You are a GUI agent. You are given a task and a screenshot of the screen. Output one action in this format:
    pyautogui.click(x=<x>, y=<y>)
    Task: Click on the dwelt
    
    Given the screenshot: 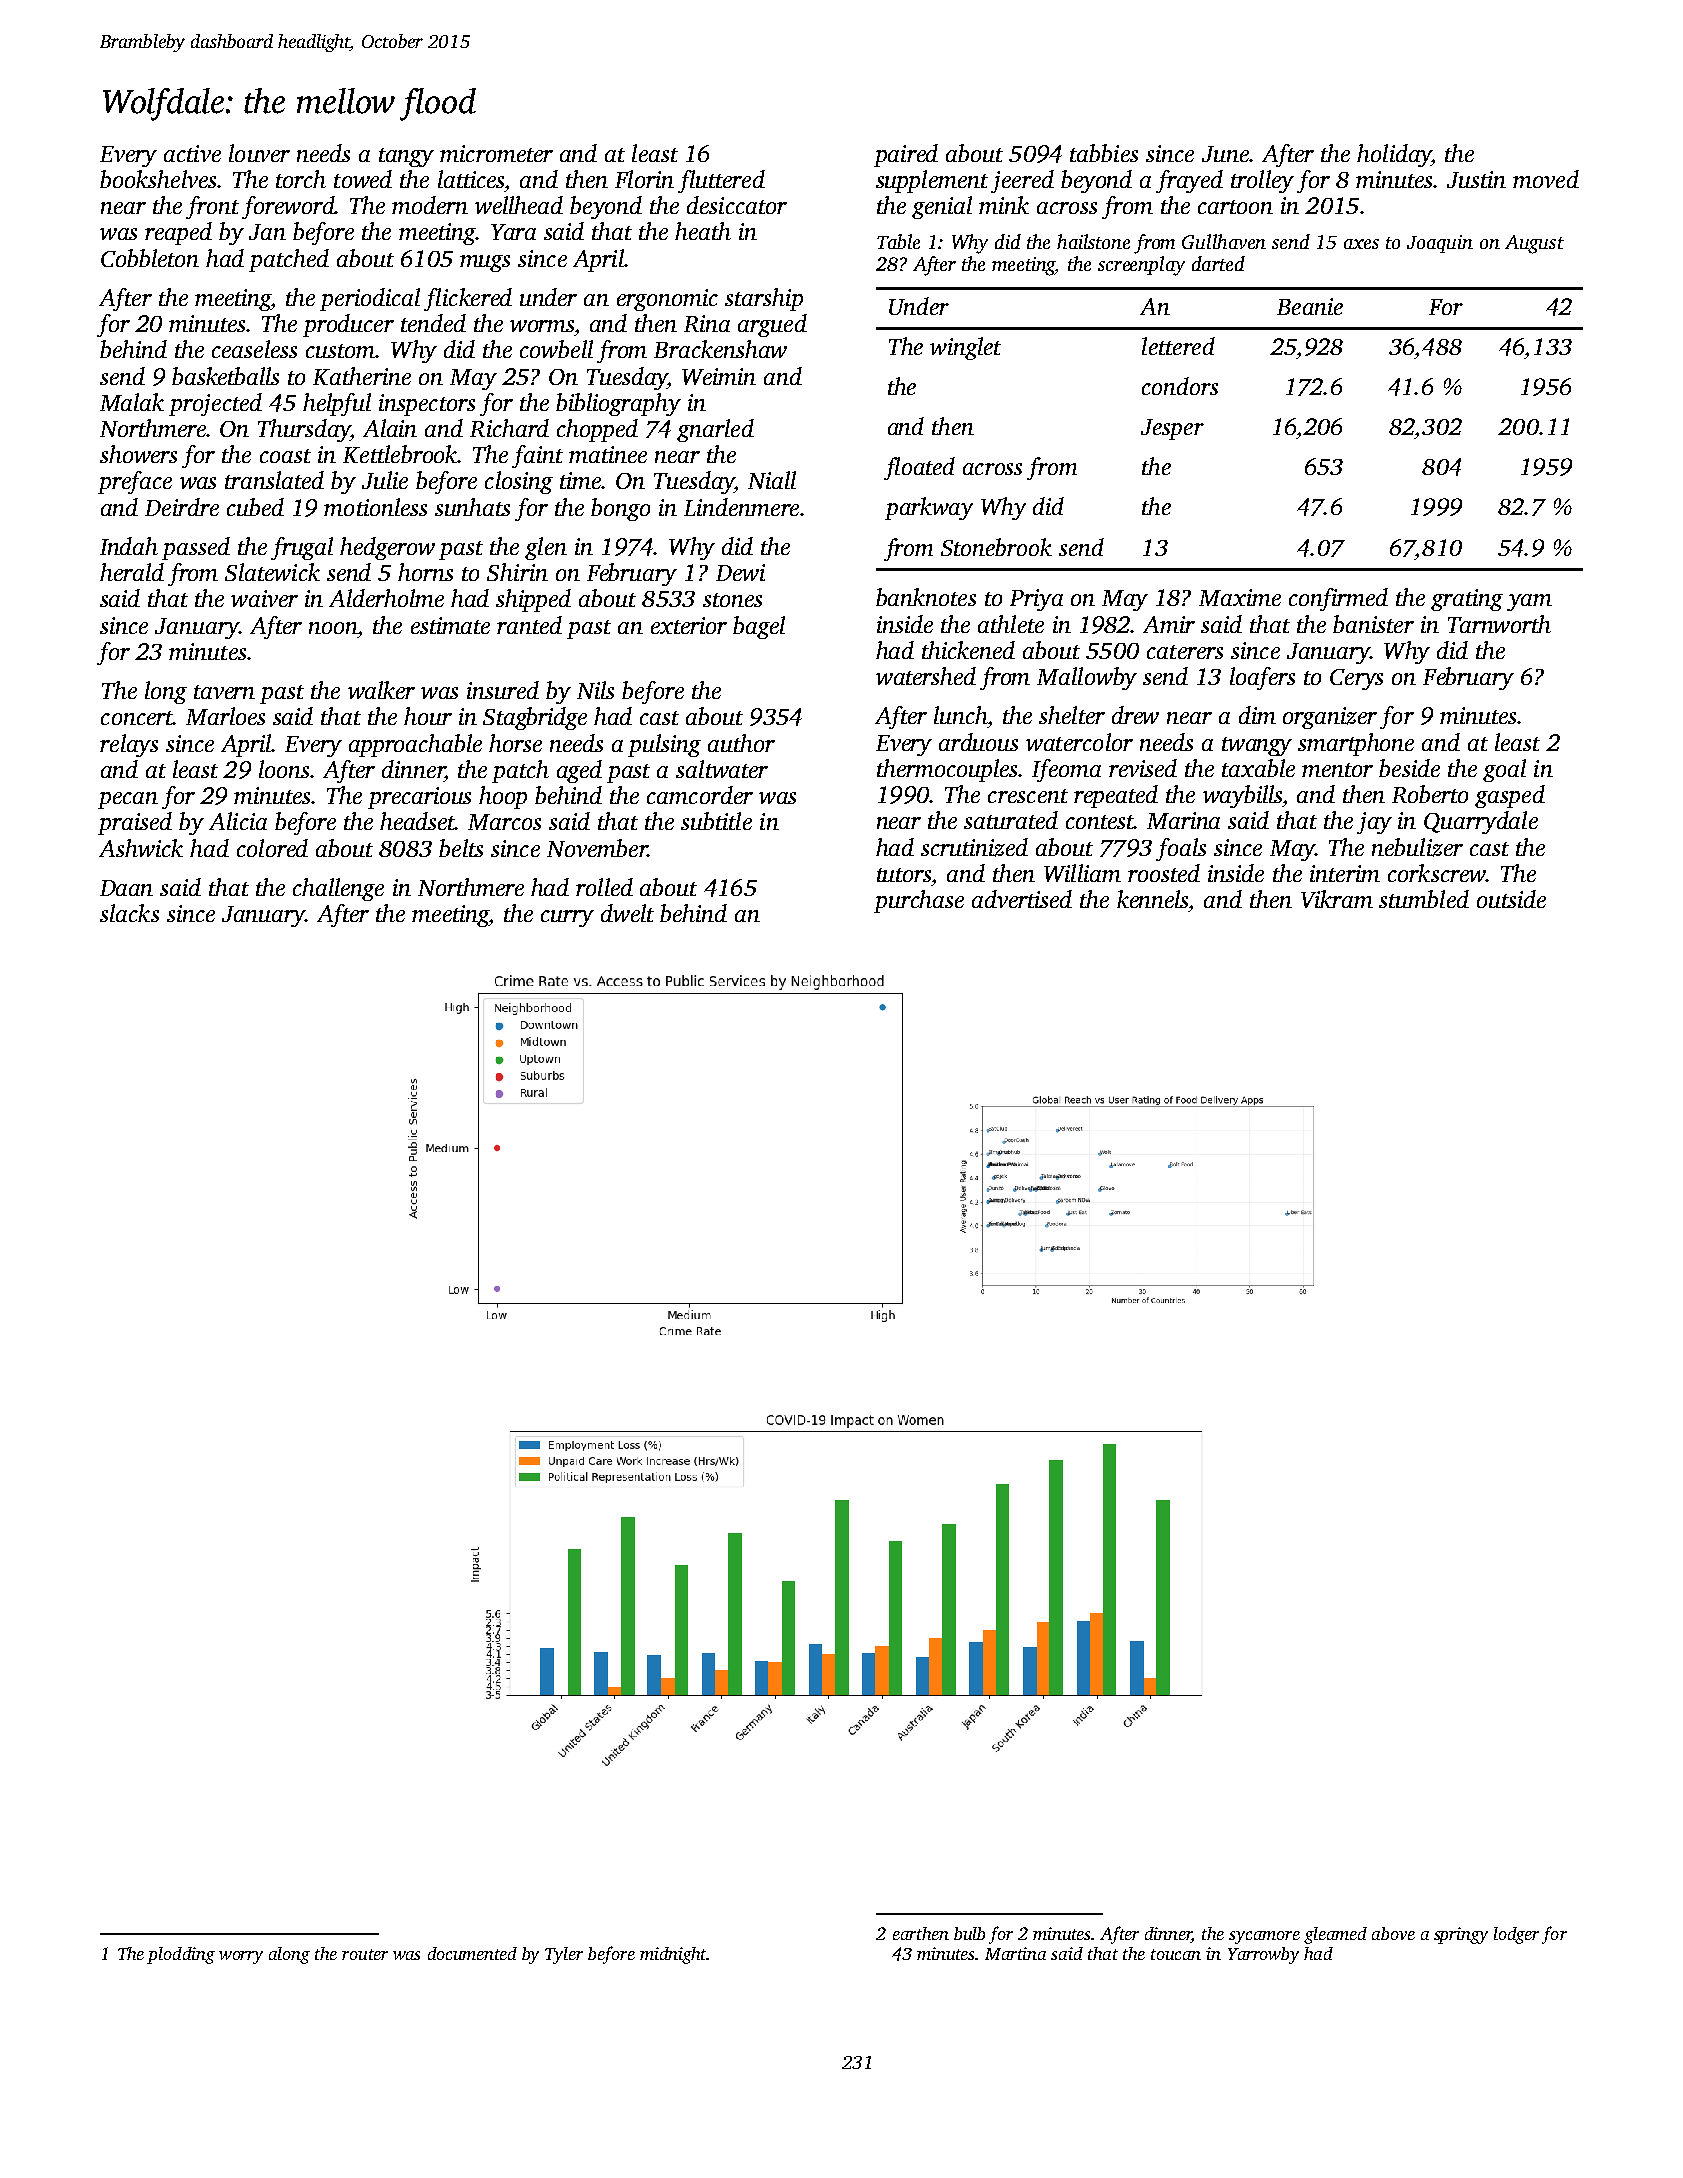 What is the action you would take?
    pyautogui.click(x=627, y=913)
